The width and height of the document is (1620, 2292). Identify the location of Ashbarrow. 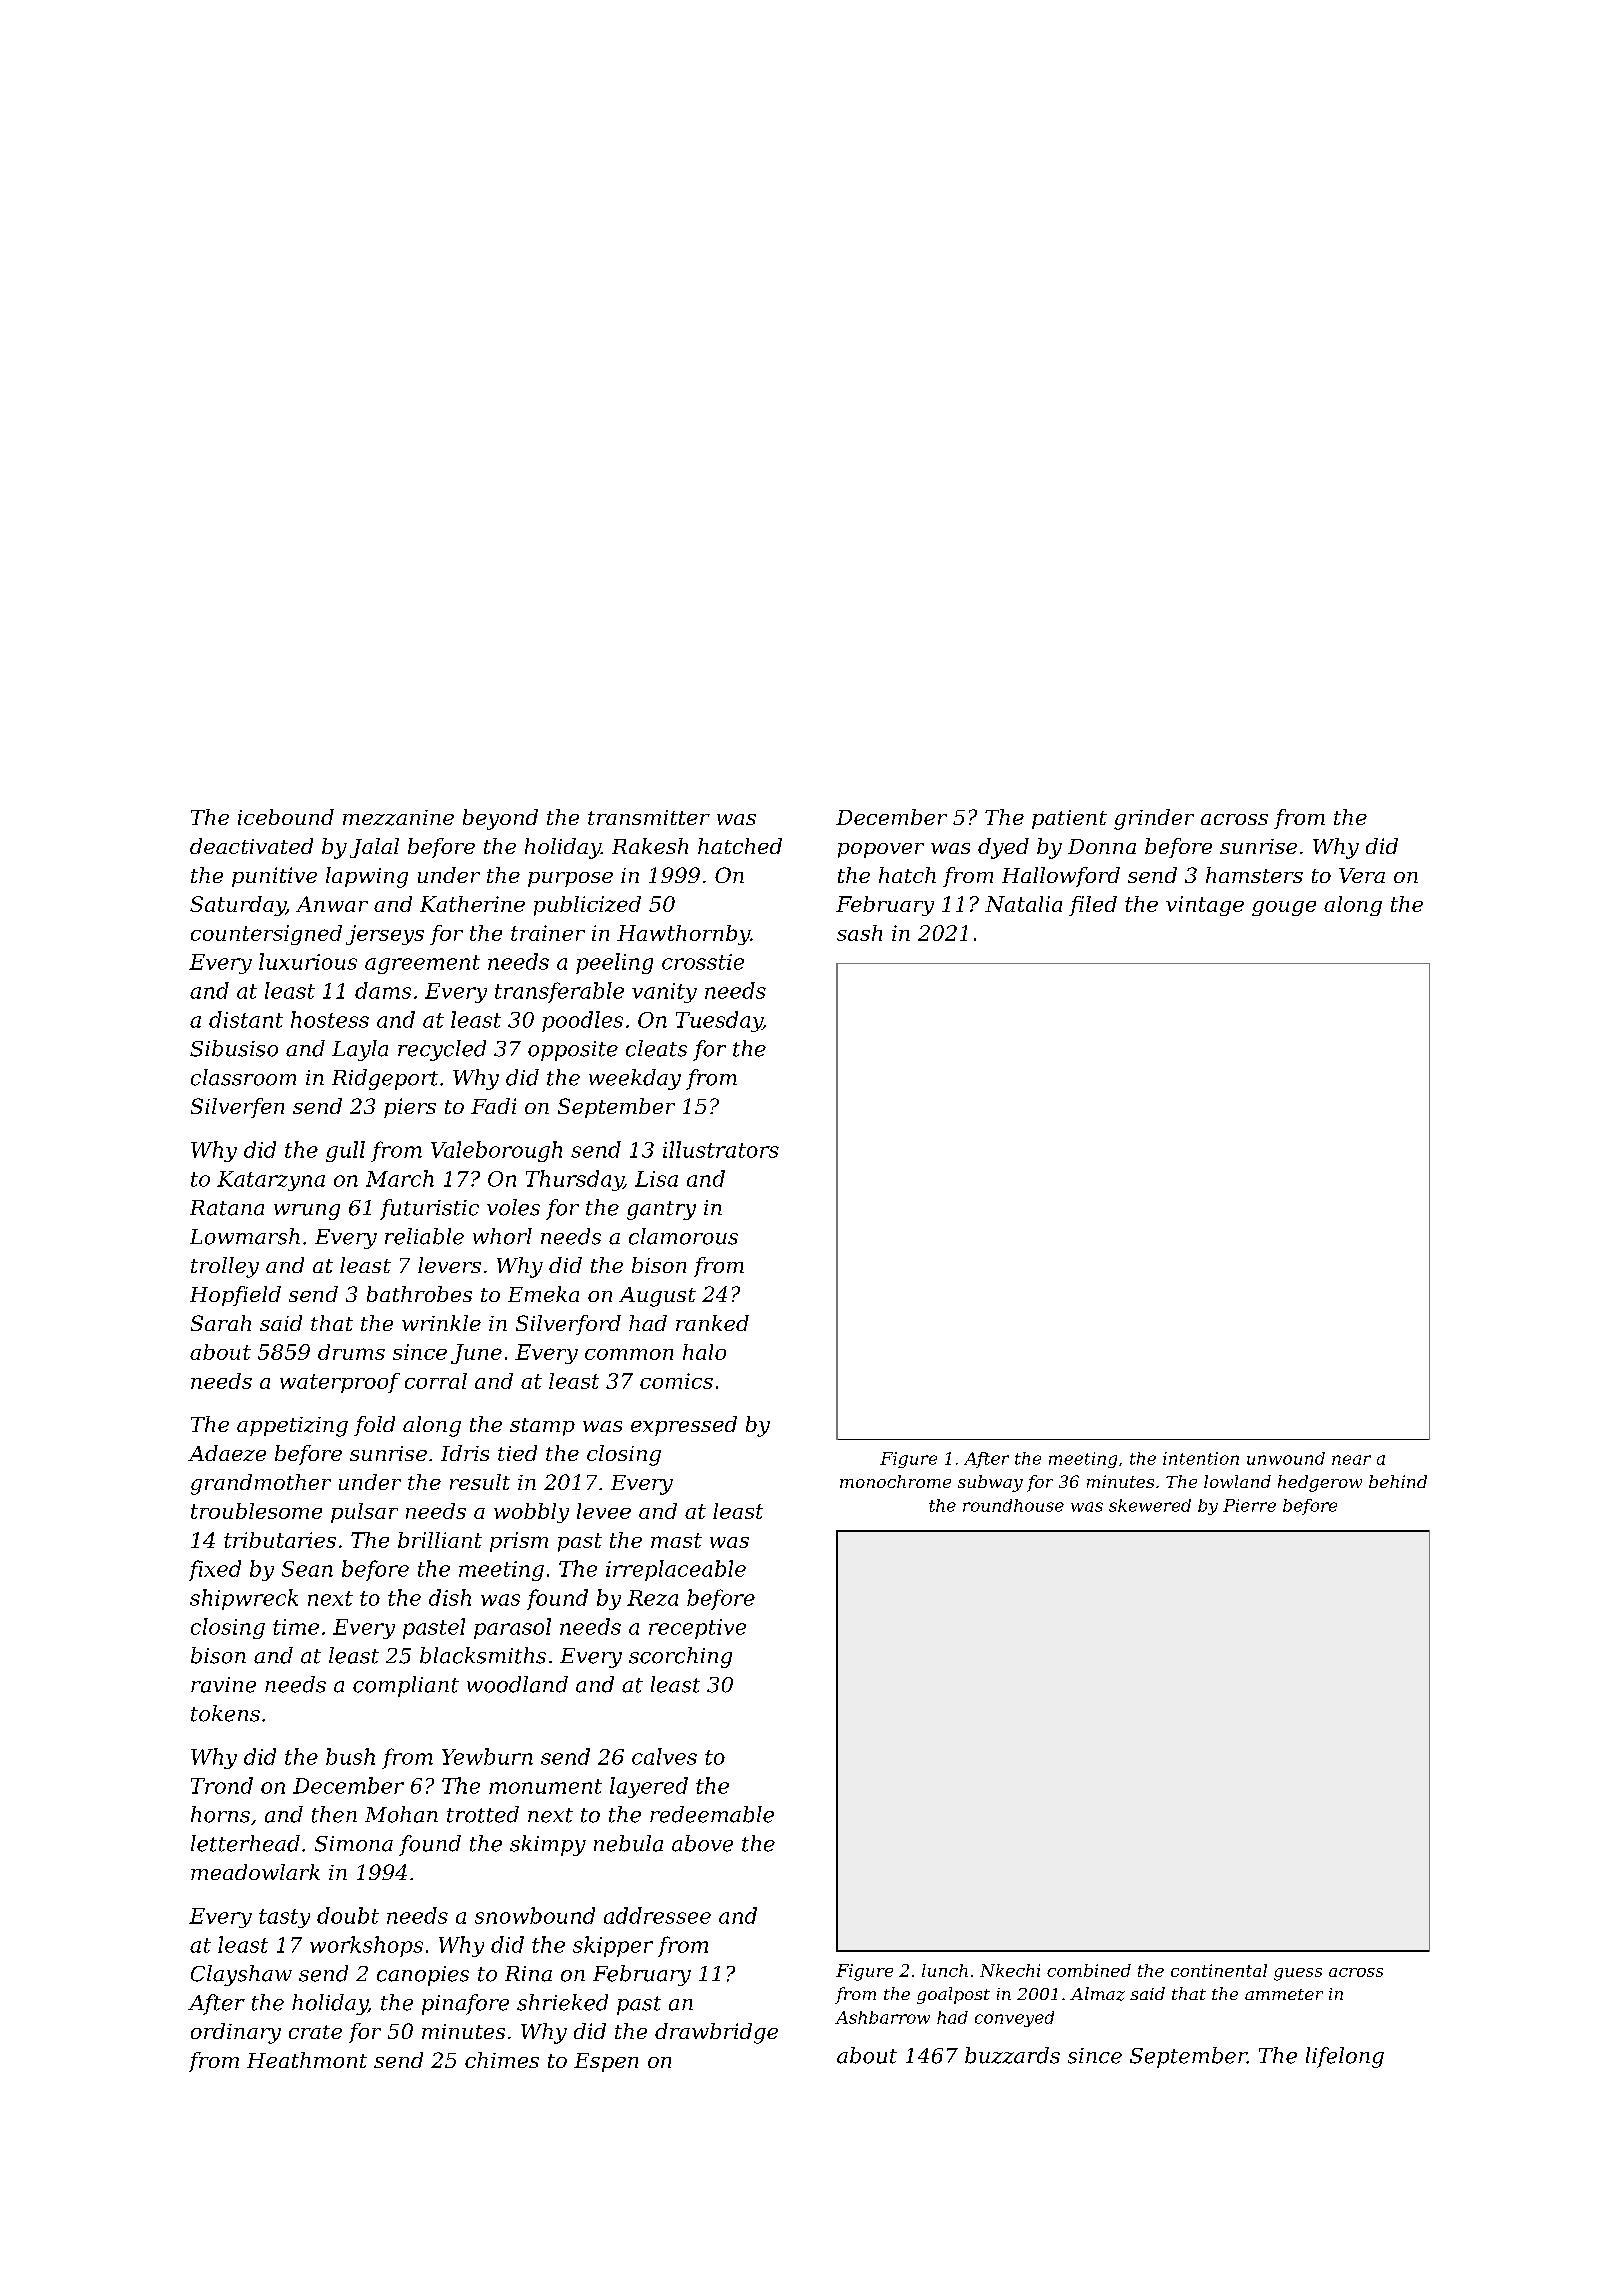
(882, 2017).
